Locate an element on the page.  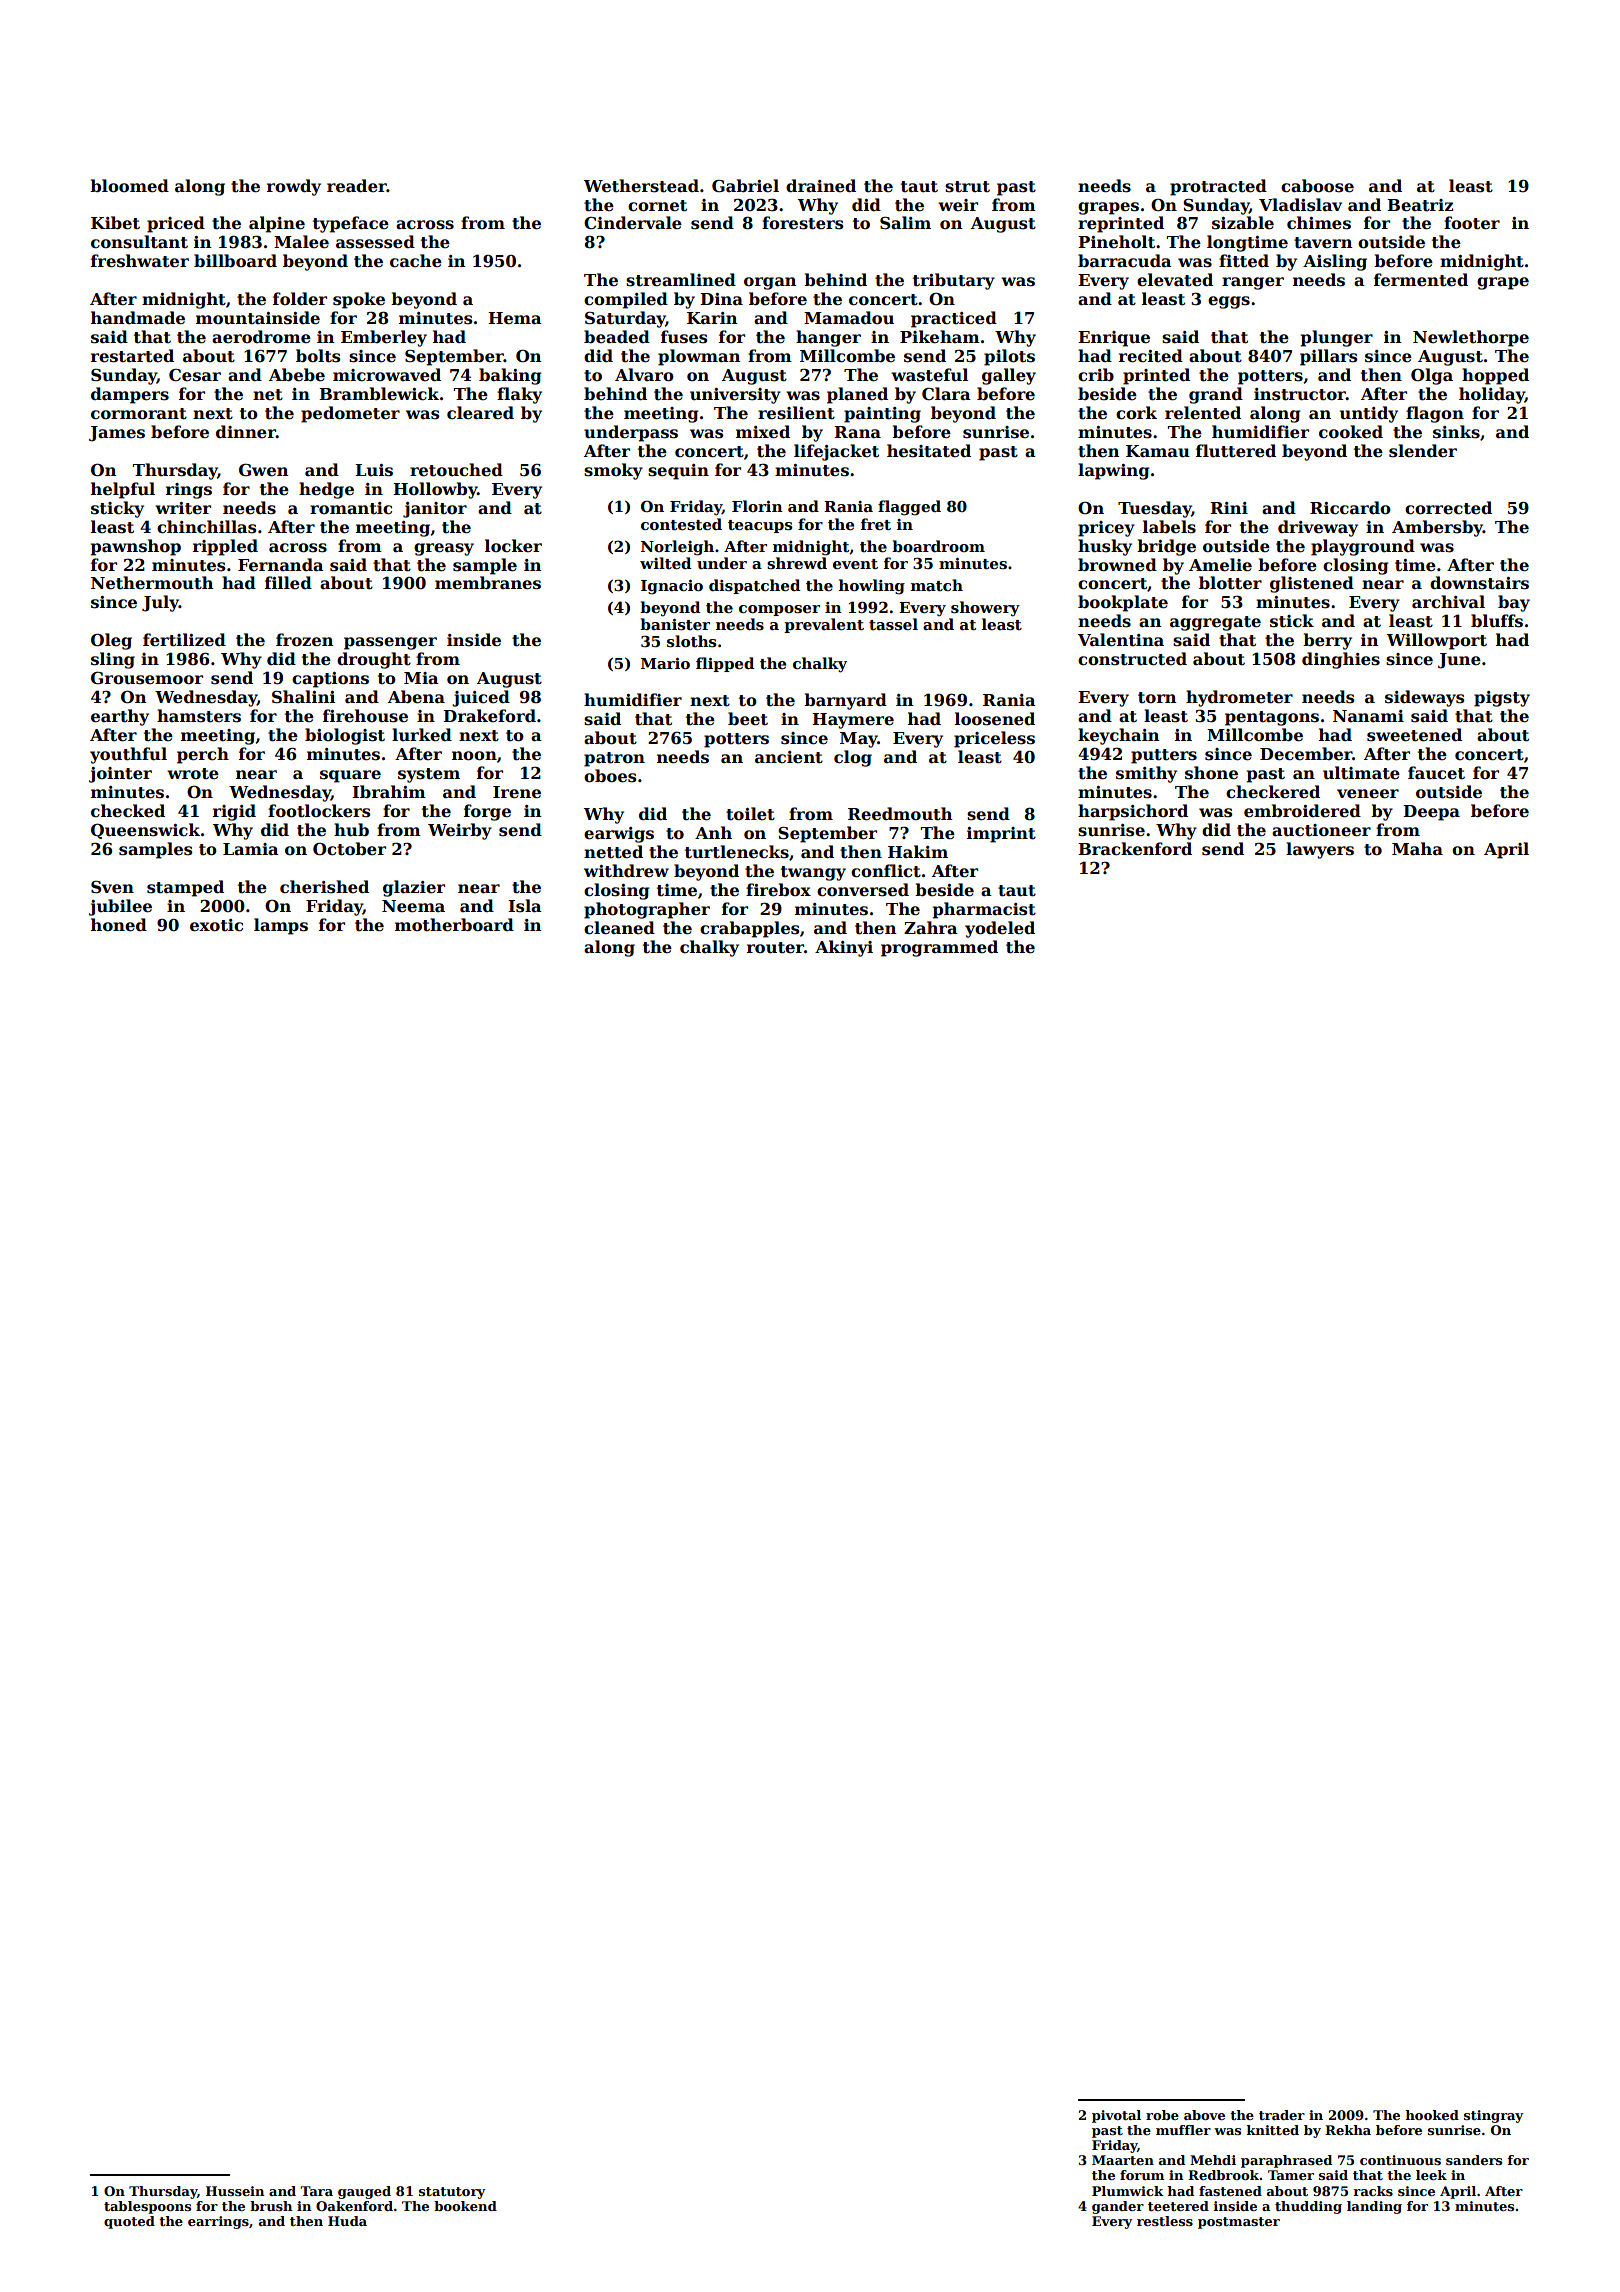
statutory is located at coordinates (452, 2193).
